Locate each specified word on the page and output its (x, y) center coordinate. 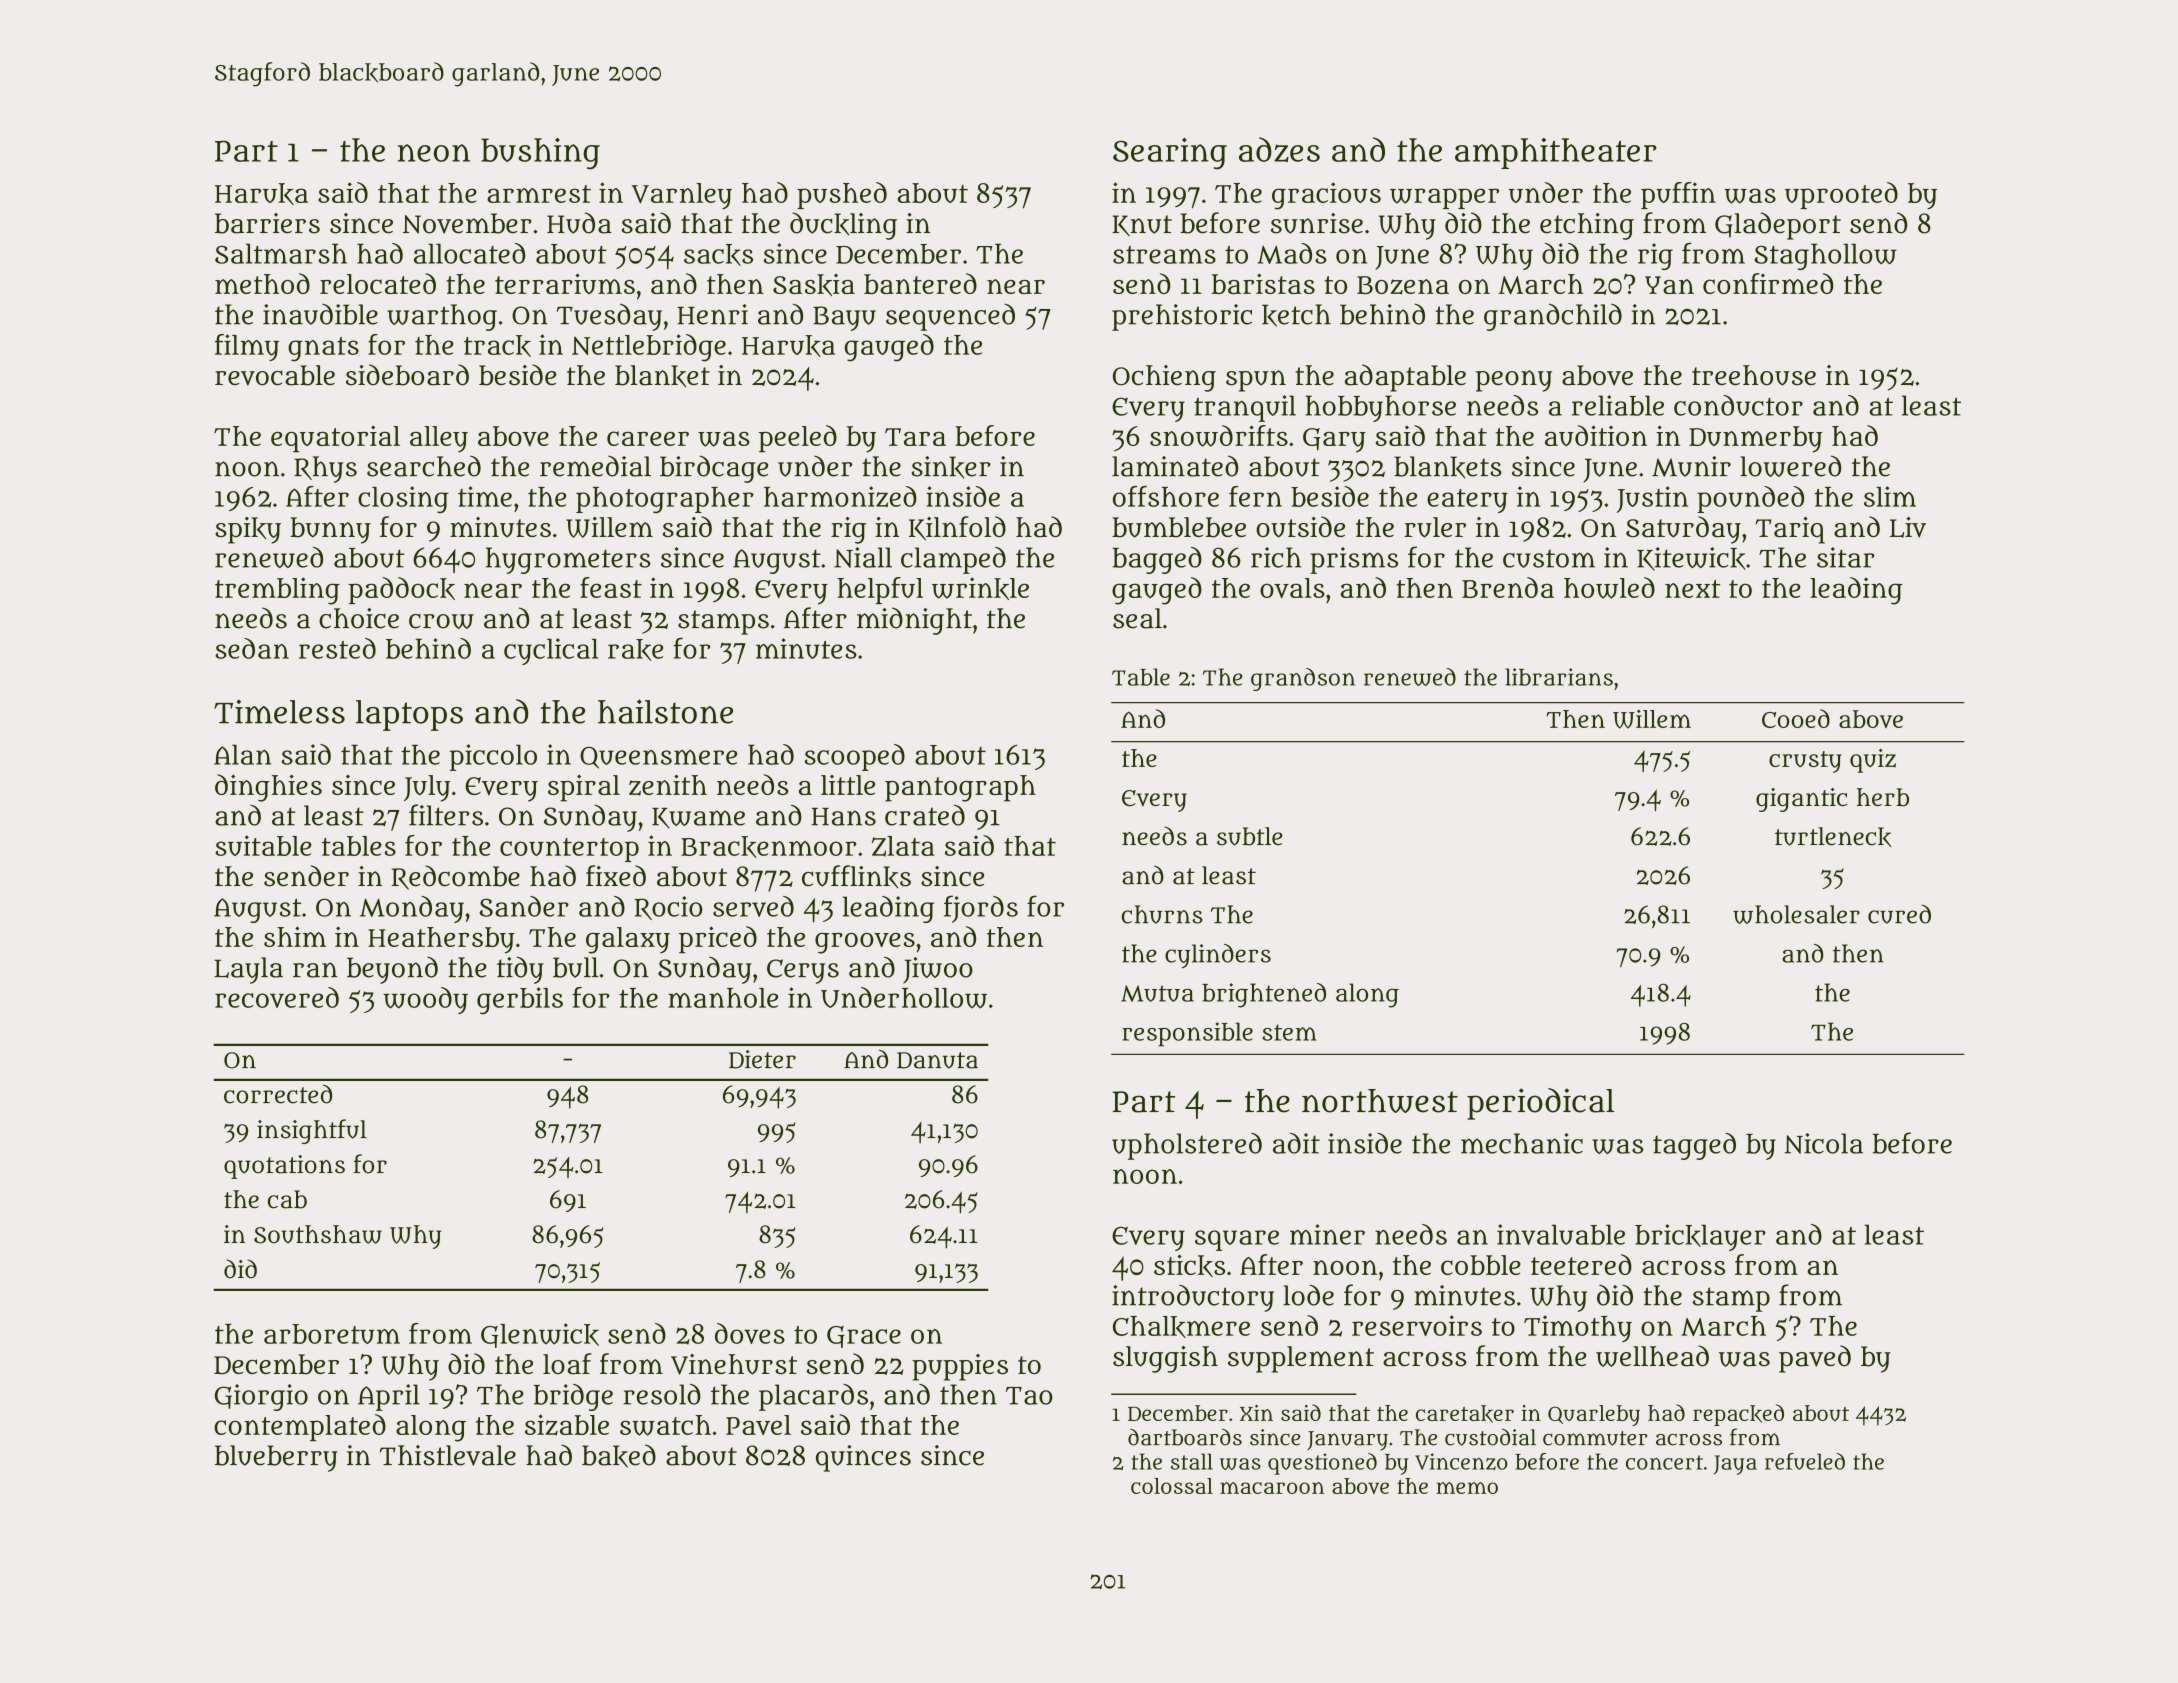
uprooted (1841, 195)
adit (1296, 1143)
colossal (1172, 1486)
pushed (842, 195)
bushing (540, 154)
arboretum (332, 1334)
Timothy (1578, 1328)
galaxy (628, 940)
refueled (1805, 1461)
